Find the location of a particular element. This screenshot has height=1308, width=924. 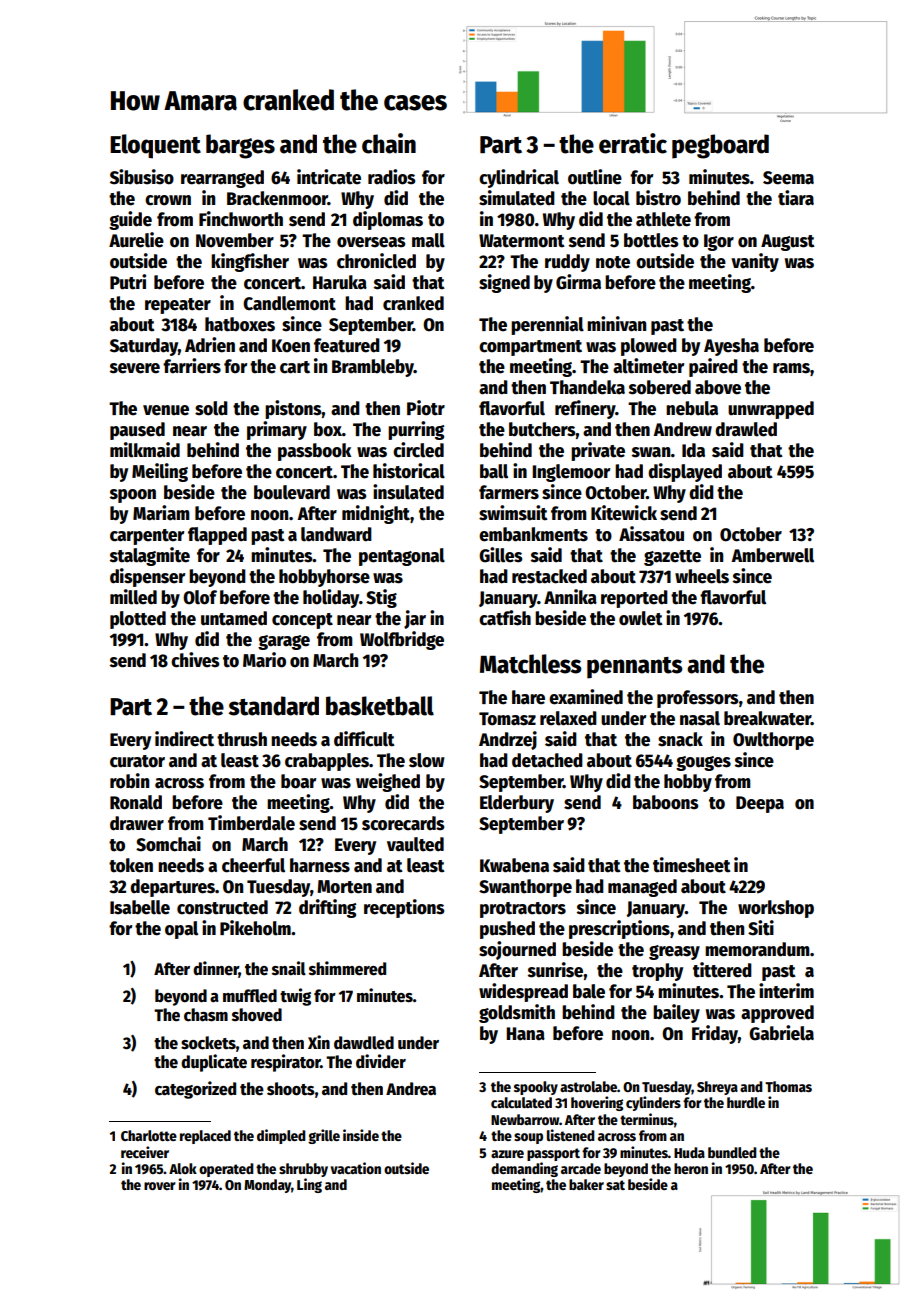

demanding is located at coordinates (524, 1169).
